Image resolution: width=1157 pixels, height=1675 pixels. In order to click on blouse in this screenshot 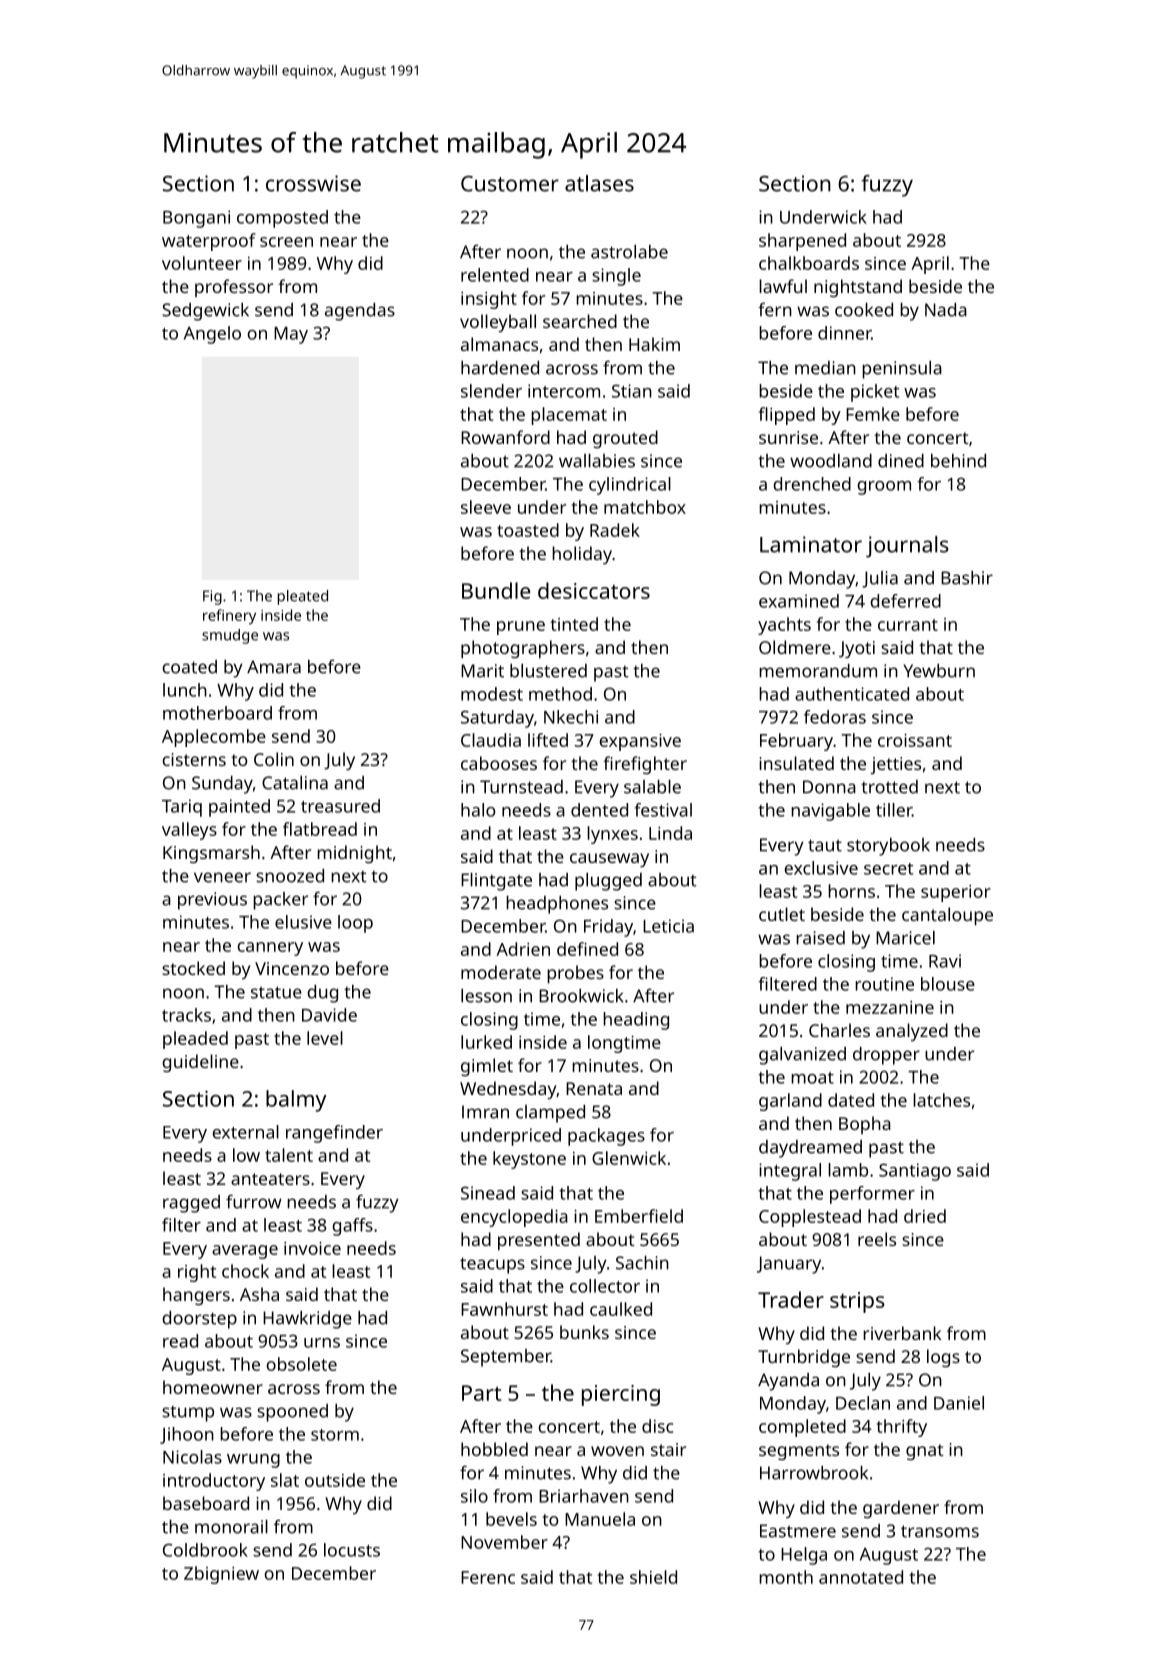, I will do `click(948, 984)`.
